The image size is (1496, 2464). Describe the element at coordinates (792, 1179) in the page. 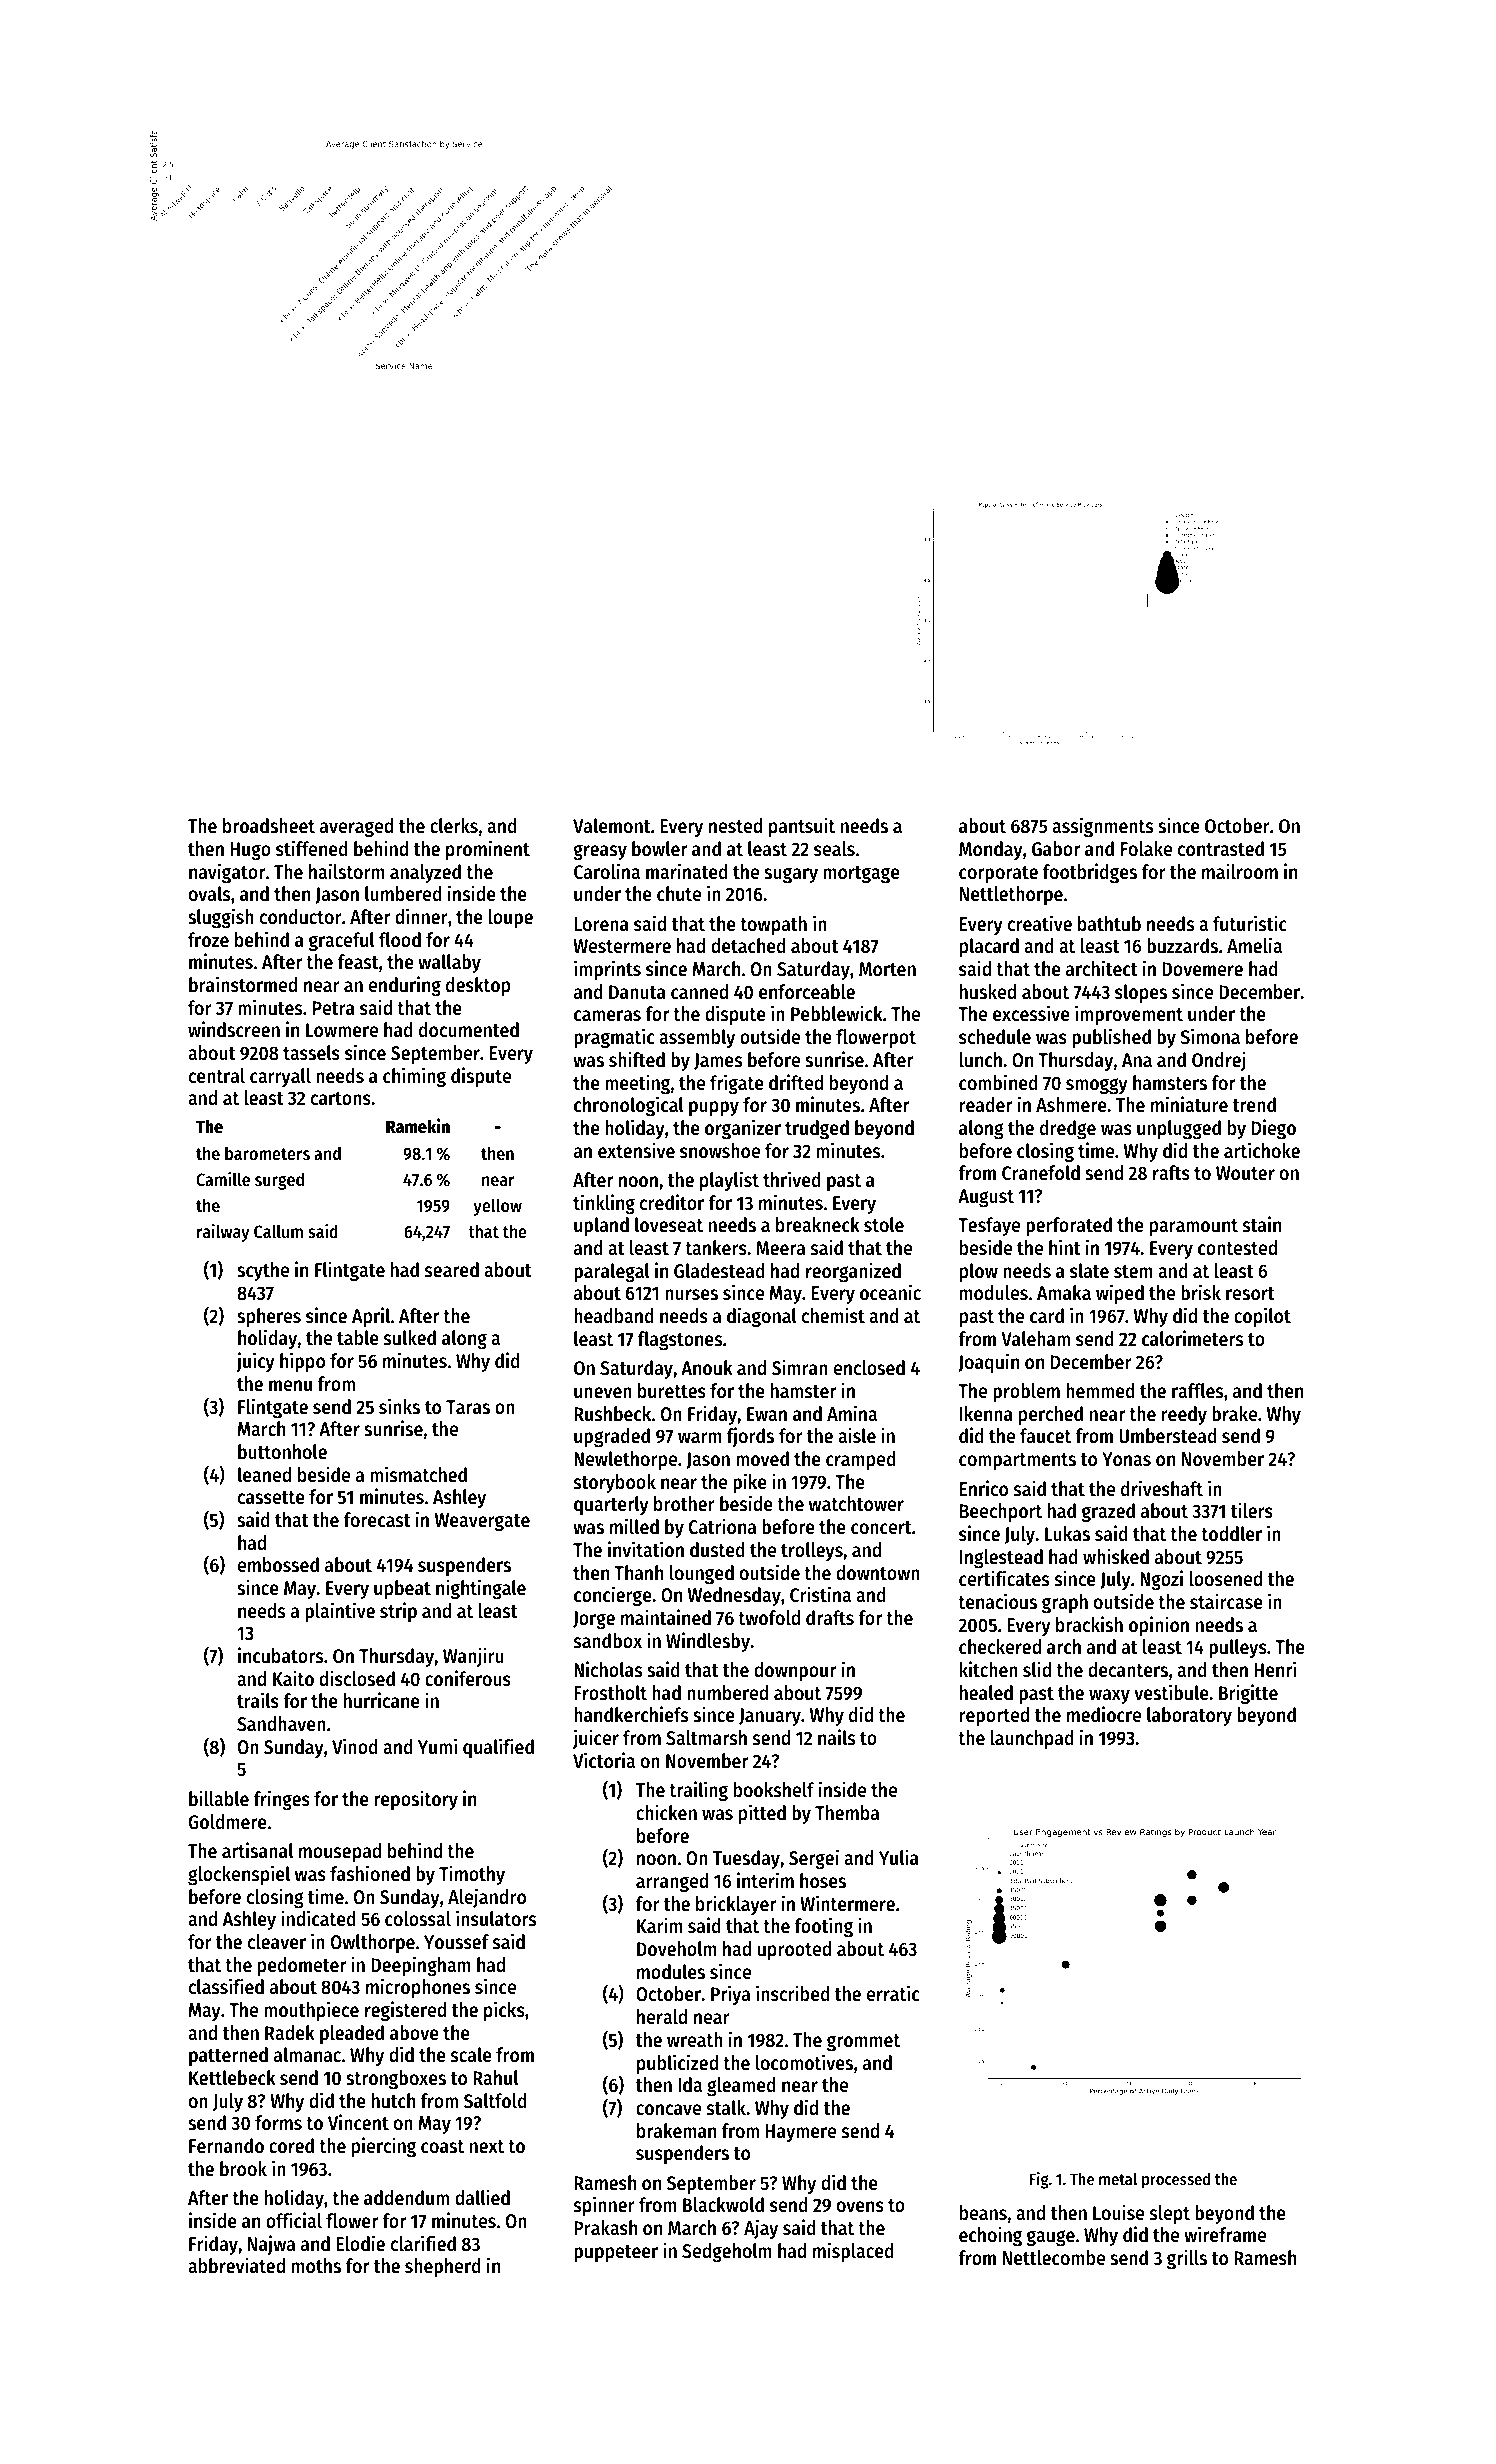

I see `thrived` at that location.
